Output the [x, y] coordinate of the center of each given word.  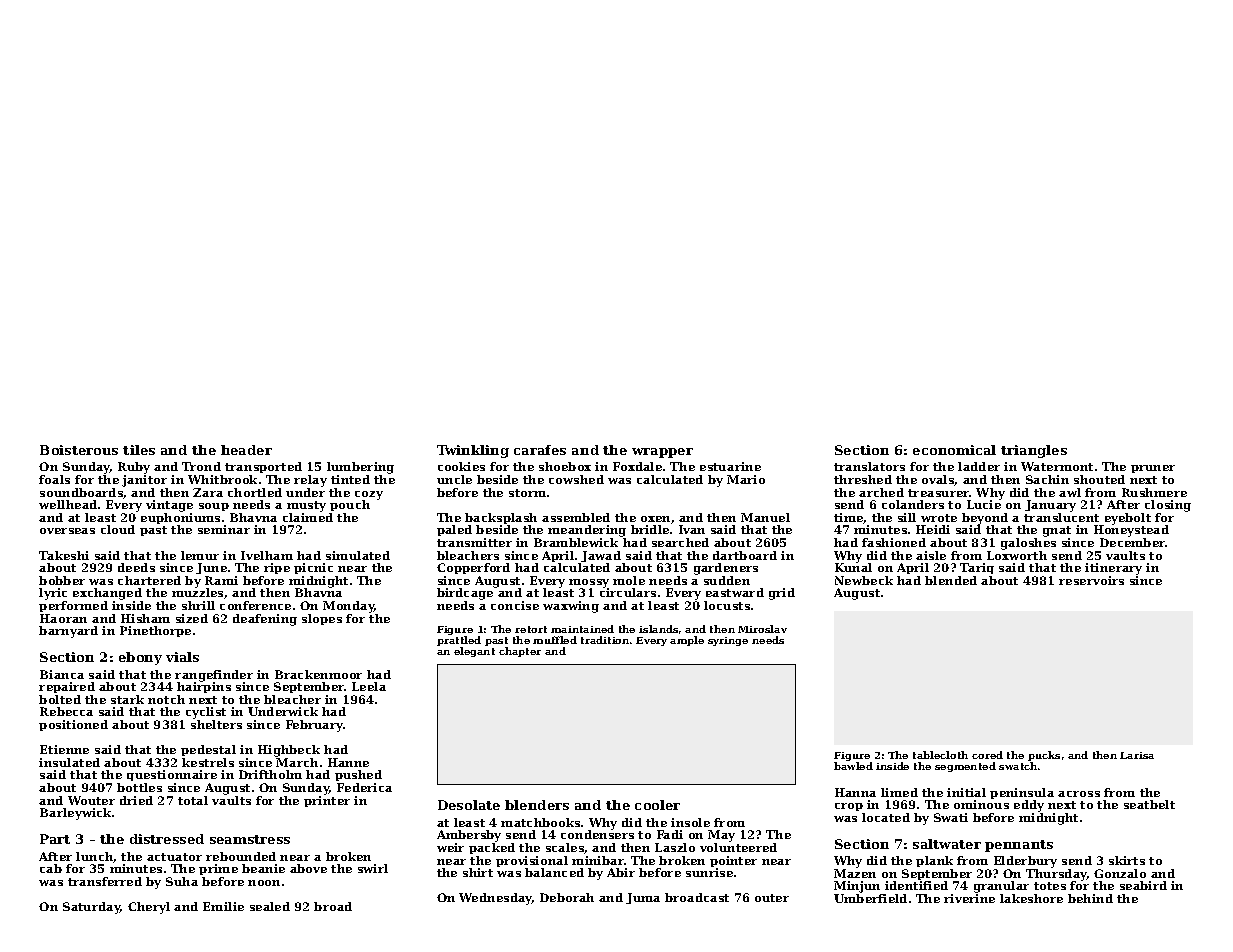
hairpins [204, 687]
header [246, 450]
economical [954, 450]
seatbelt [1149, 804]
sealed [270, 906]
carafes [540, 450]
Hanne [348, 762]
